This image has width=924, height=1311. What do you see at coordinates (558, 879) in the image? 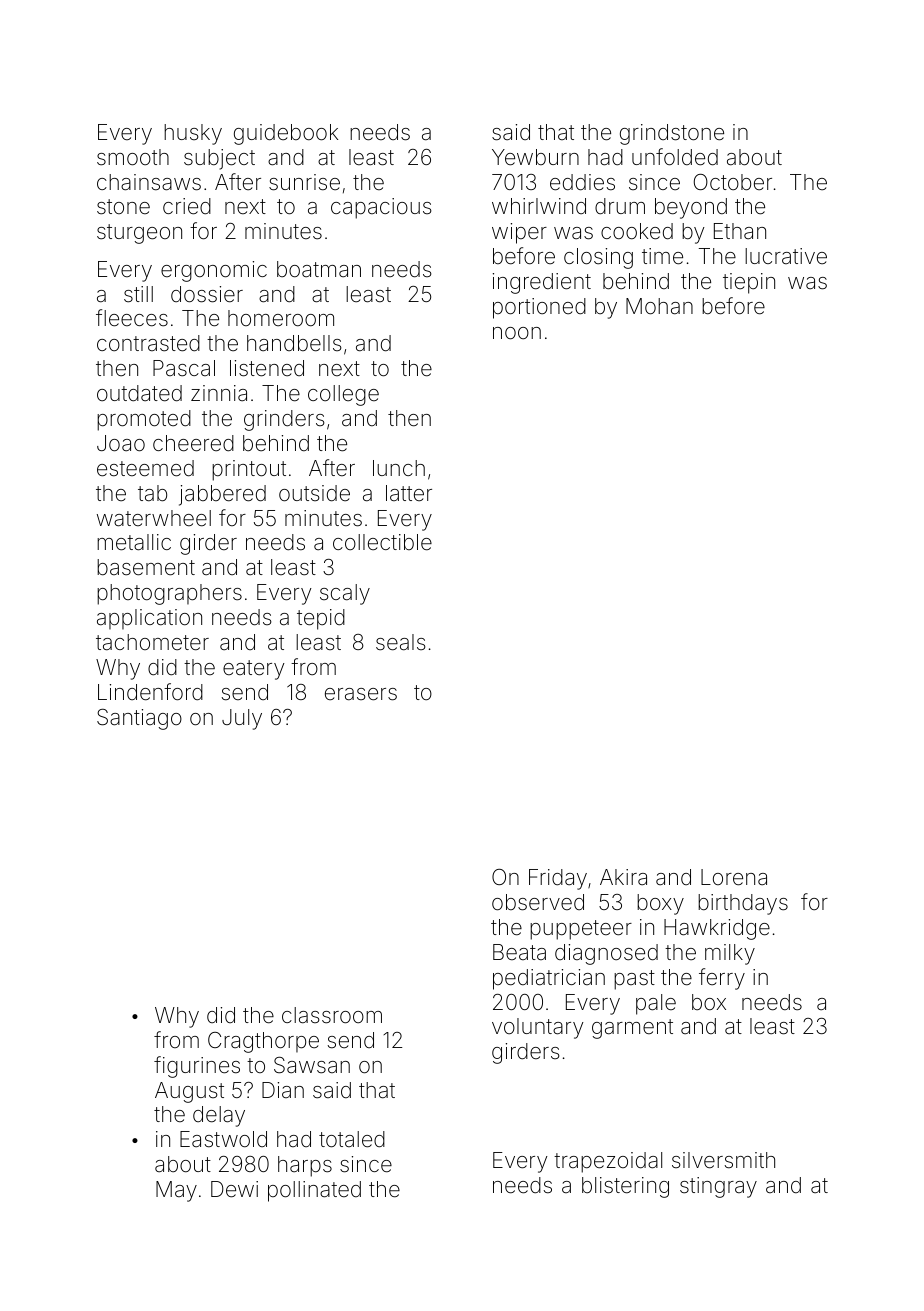
I see `Friday` at bounding box center [558, 879].
